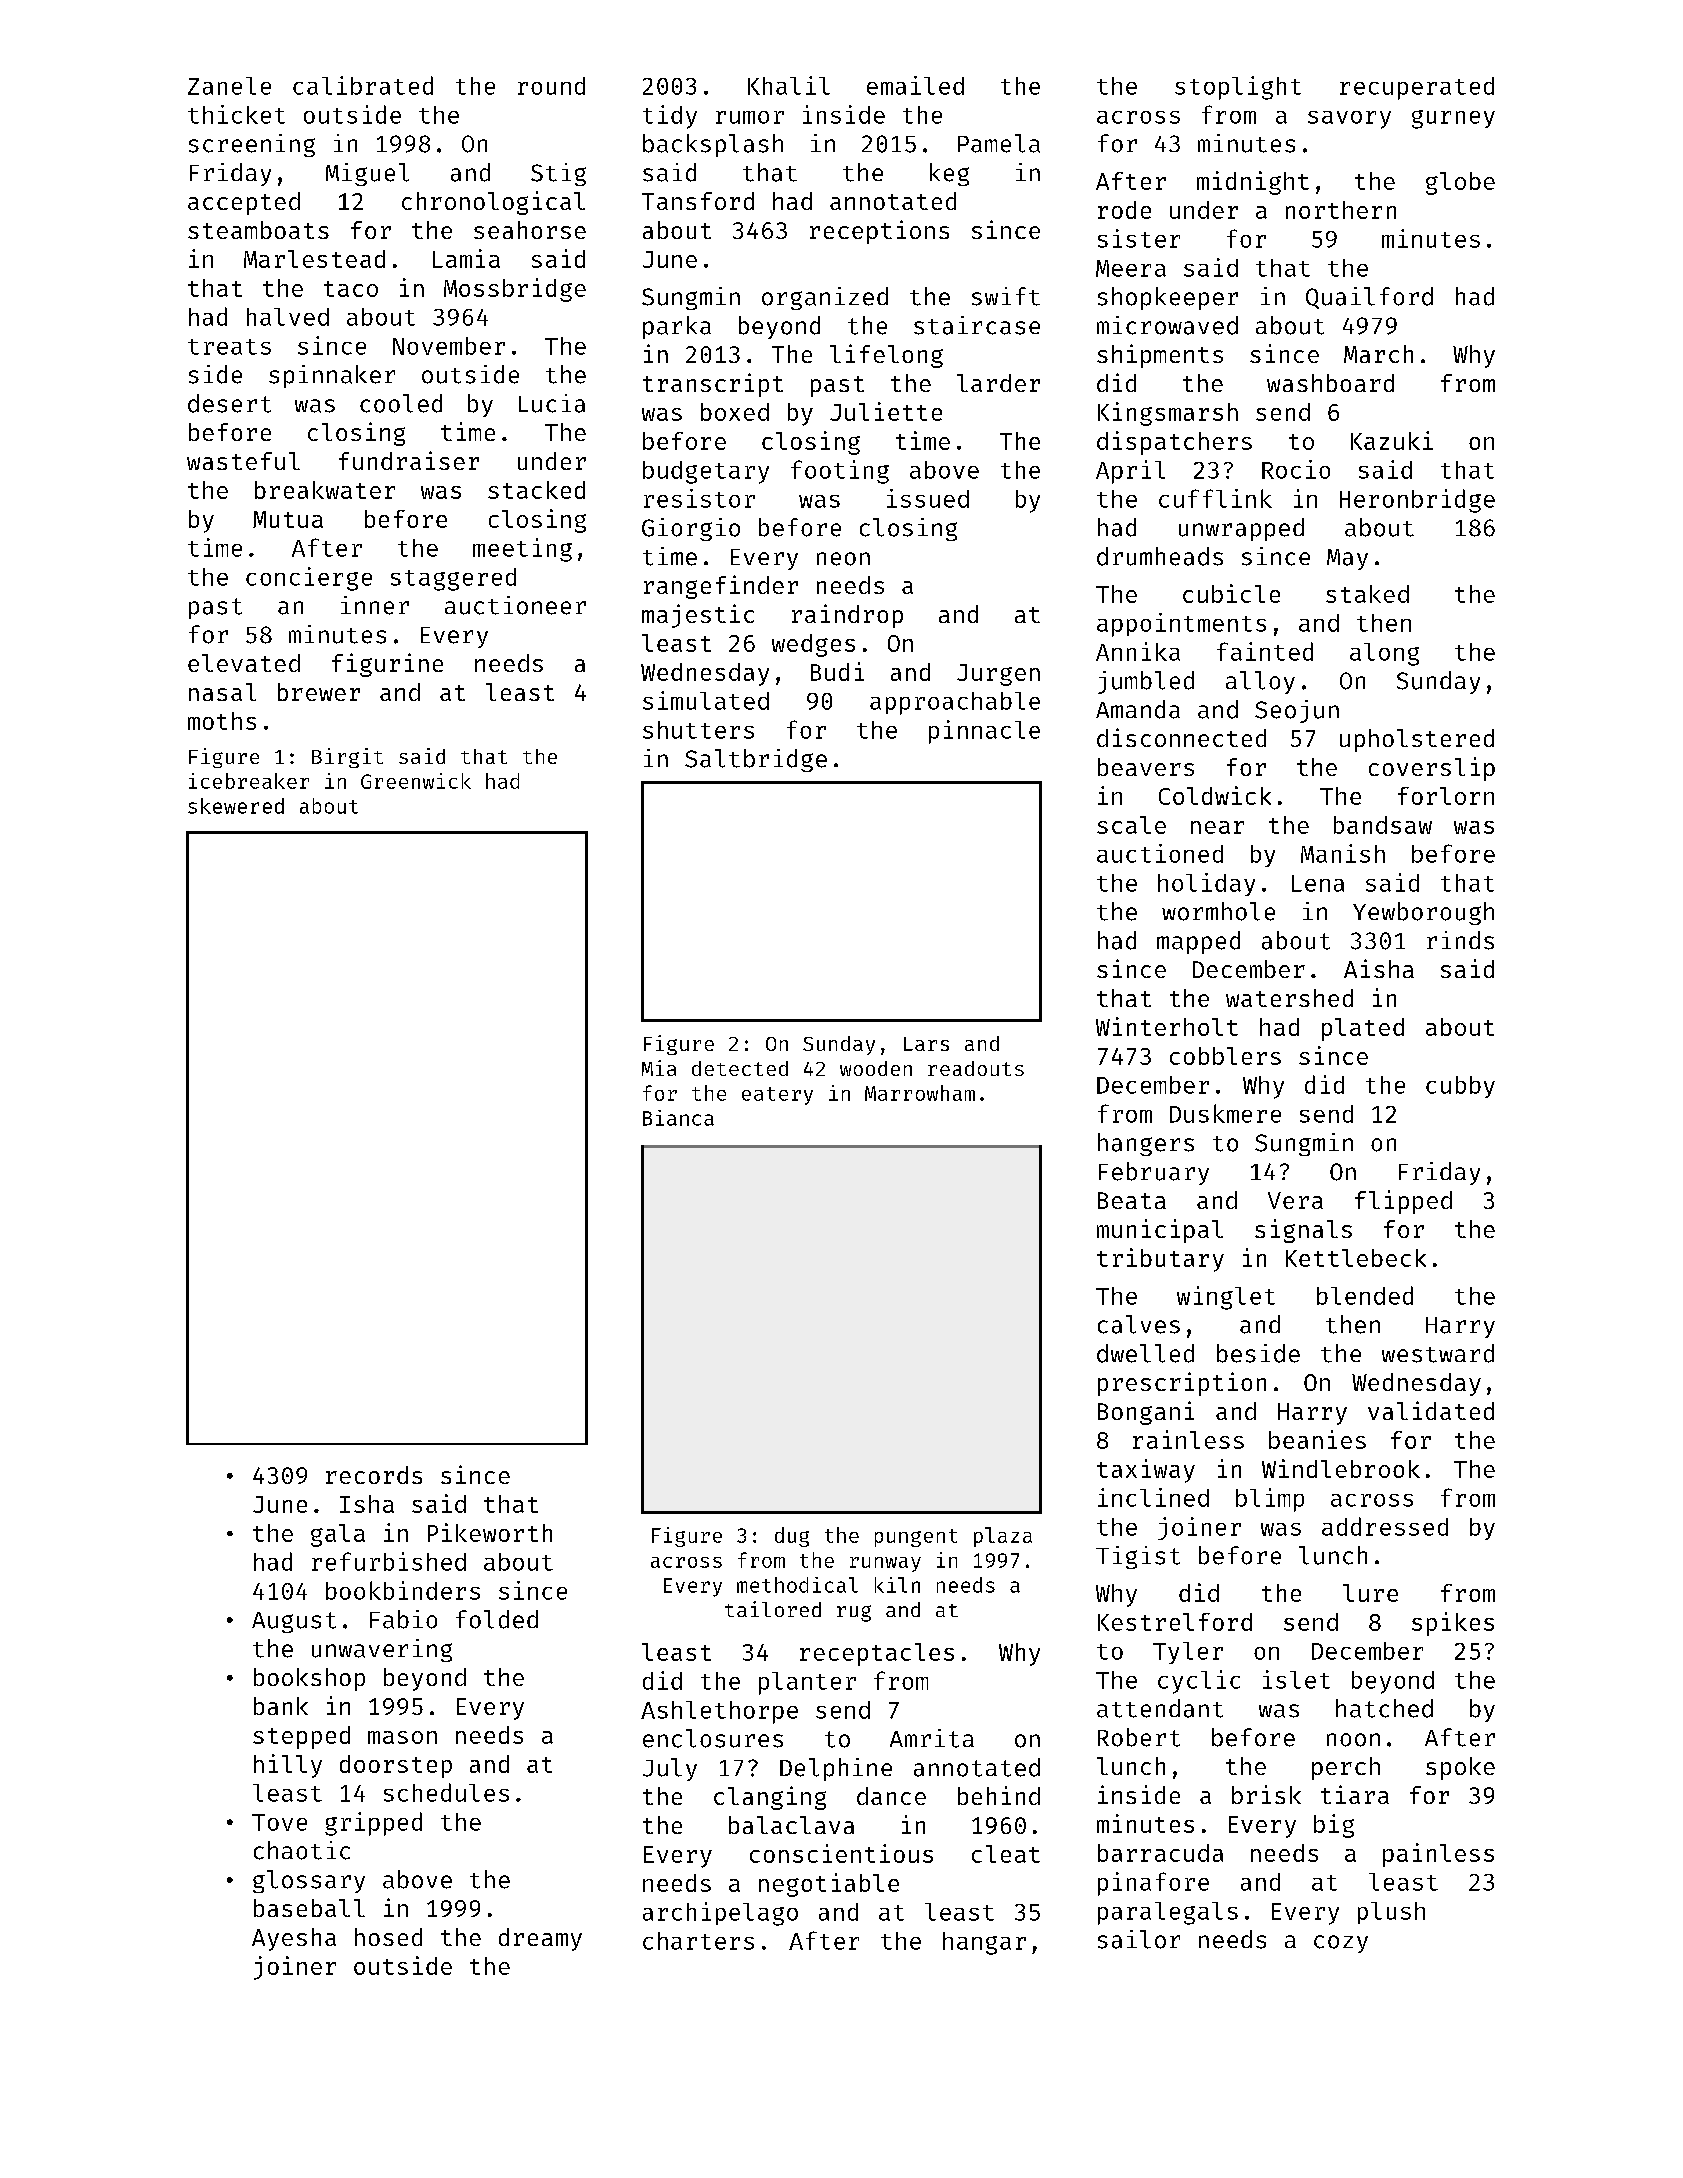  What do you see at coordinates (789, 85) in the image?
I see `Khalil` at bounding box center [789, 85].
